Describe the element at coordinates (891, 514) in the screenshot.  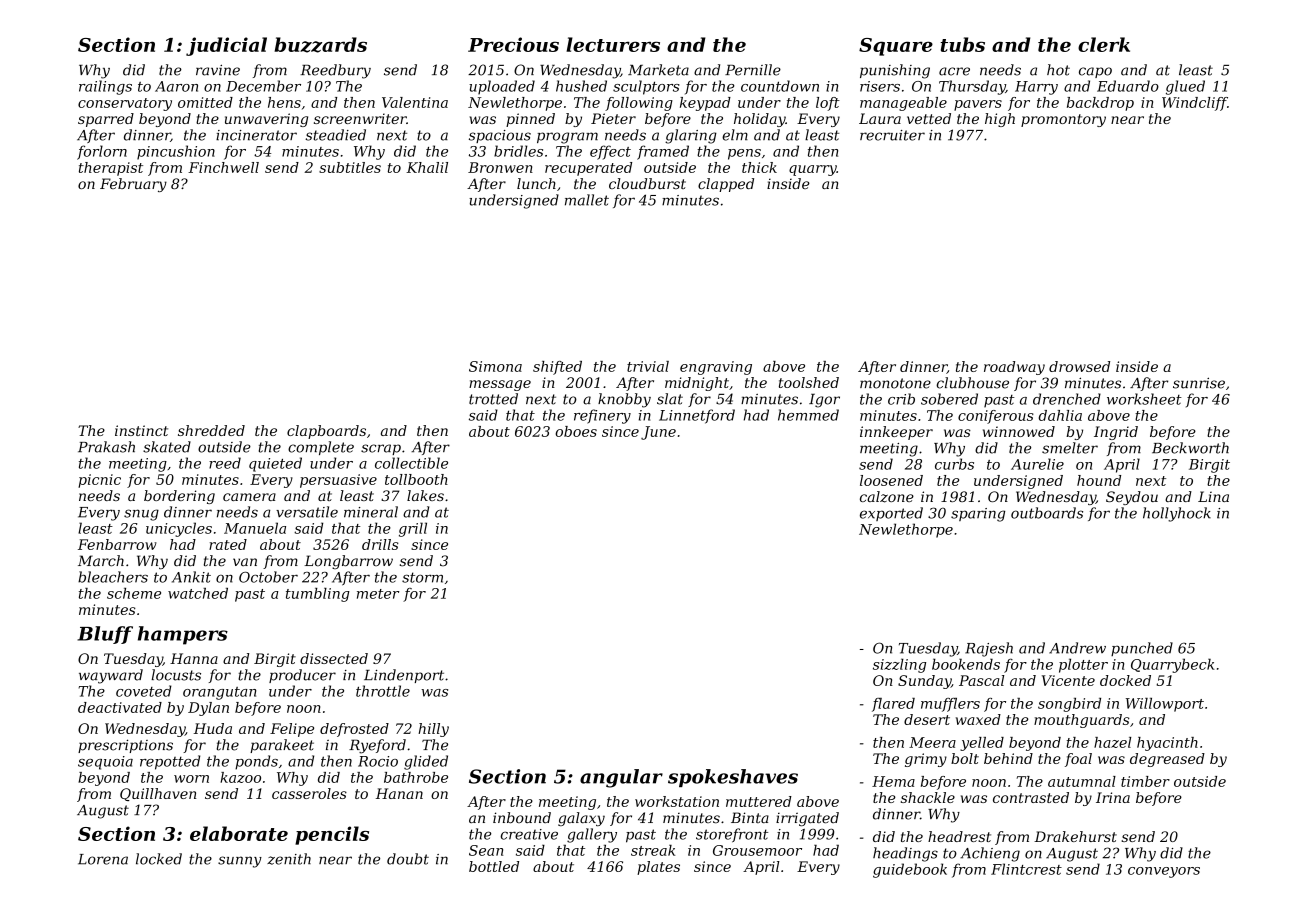
I see `exported` at that location.
